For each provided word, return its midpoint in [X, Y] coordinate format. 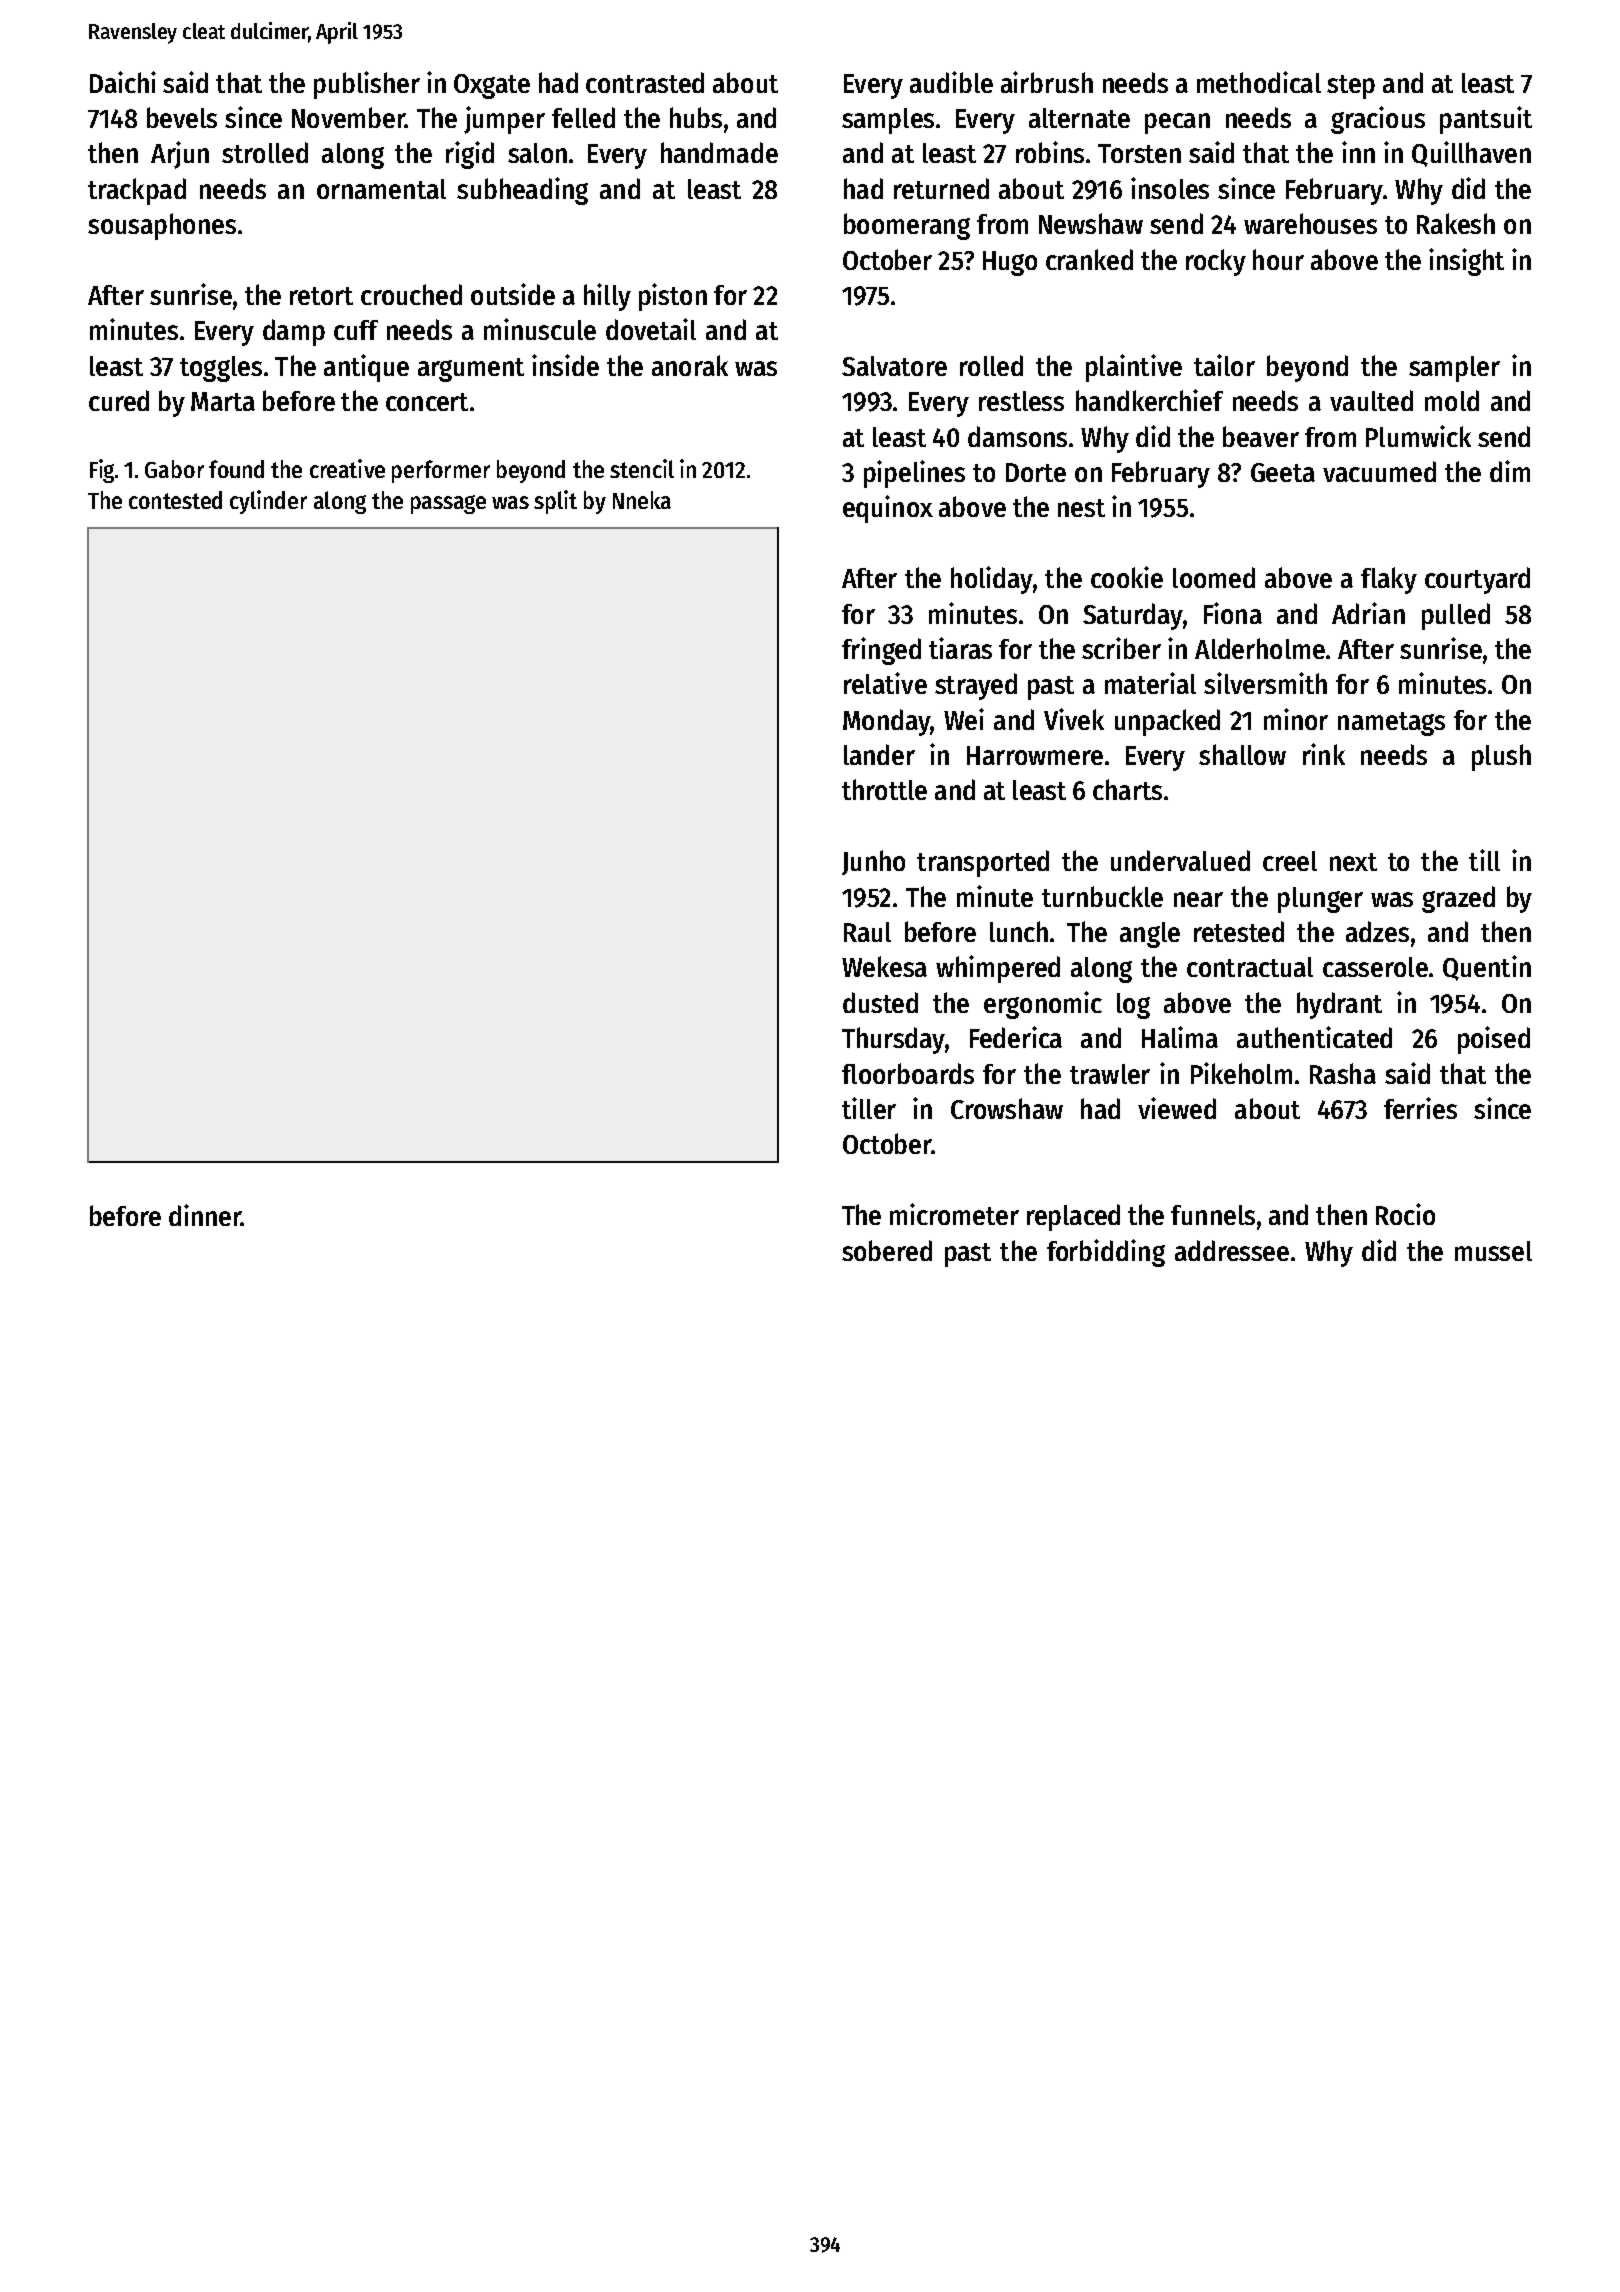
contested [175, 500]
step [1351, 87]
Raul [867, 932]
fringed [881, 651]
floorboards [908, 1073]
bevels [182, 117]
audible [951, 82]
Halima [1180, 1037]
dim [1510, 471]
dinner [205, 1215]
